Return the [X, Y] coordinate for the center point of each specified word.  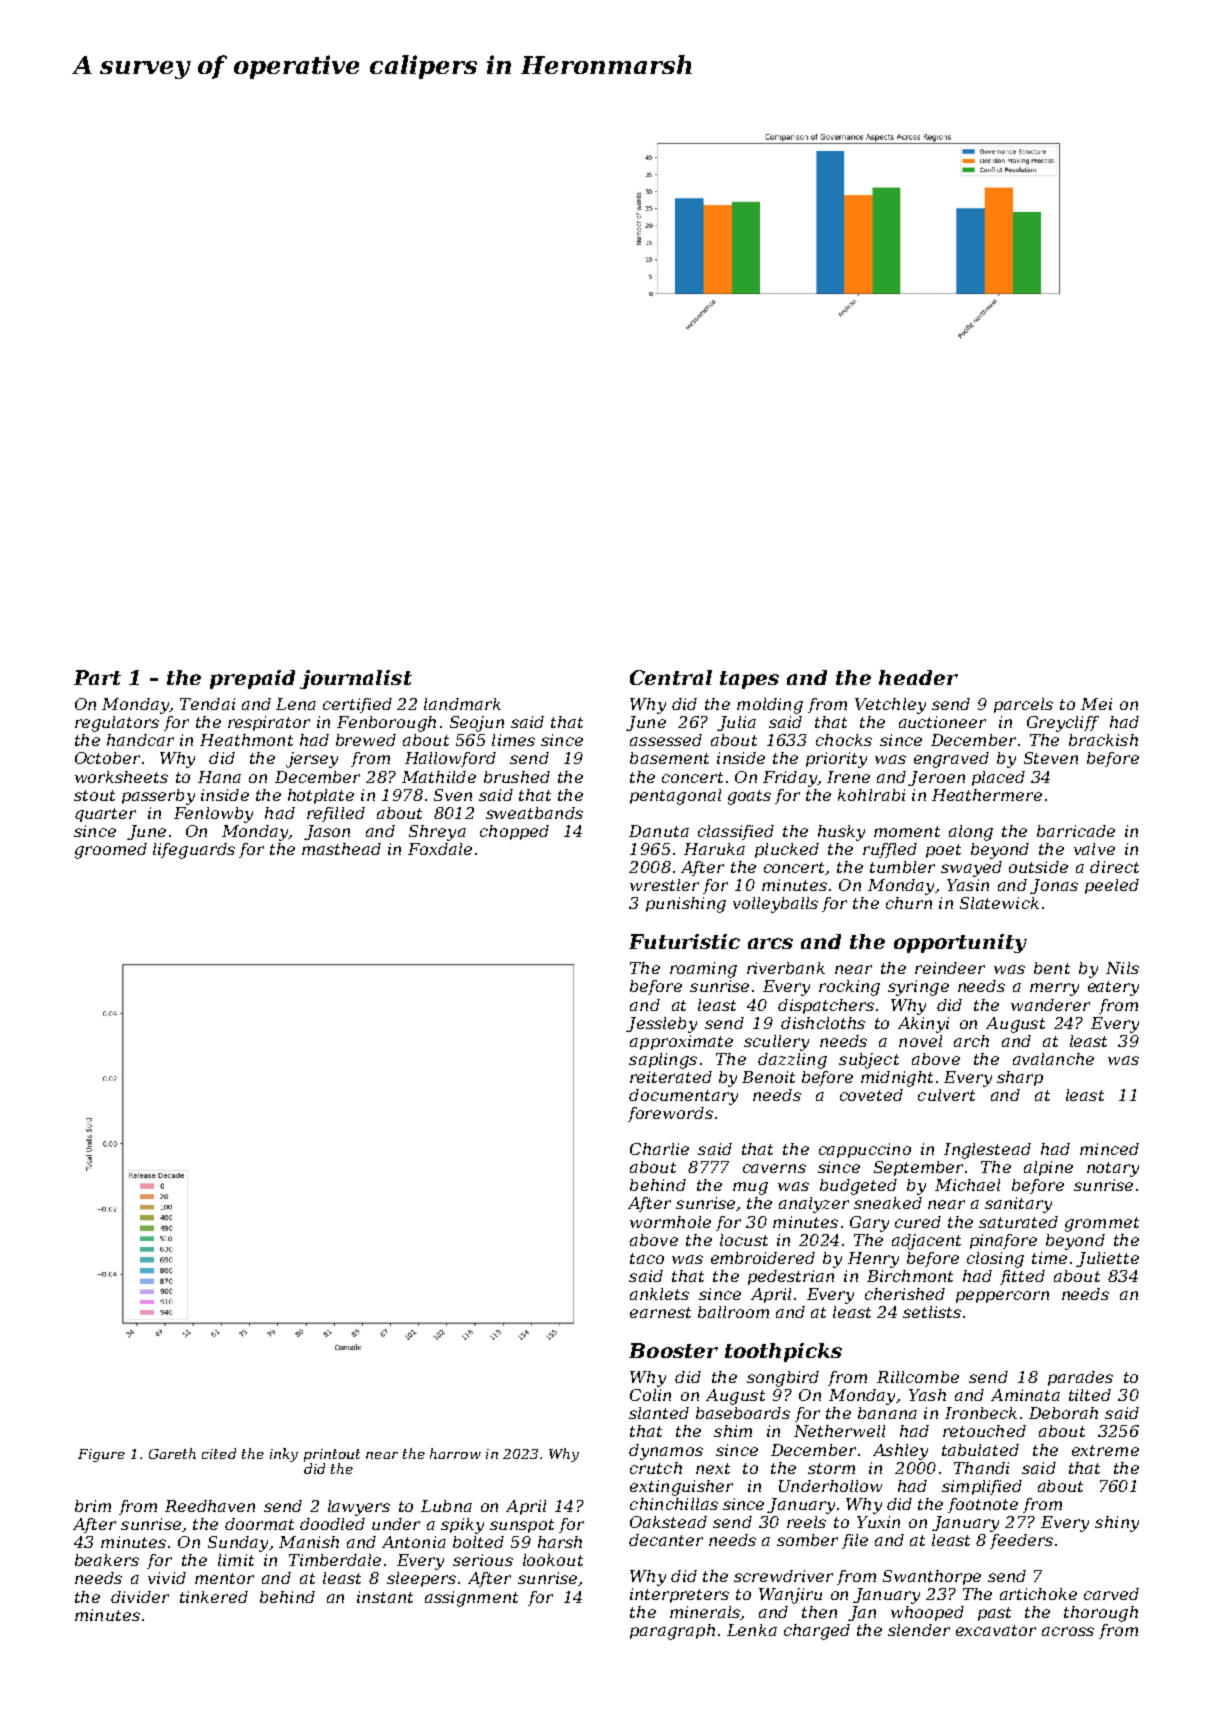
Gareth [172, 1453]
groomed [111, 851]
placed [998, 778]
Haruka [714, 849]
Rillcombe [918, 1377]
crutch [656, 1468]
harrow [455, 1453]
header [918, 677]
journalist [356, 679]
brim [93, 1506]
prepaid [252, 679]
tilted [1090, 1395]
